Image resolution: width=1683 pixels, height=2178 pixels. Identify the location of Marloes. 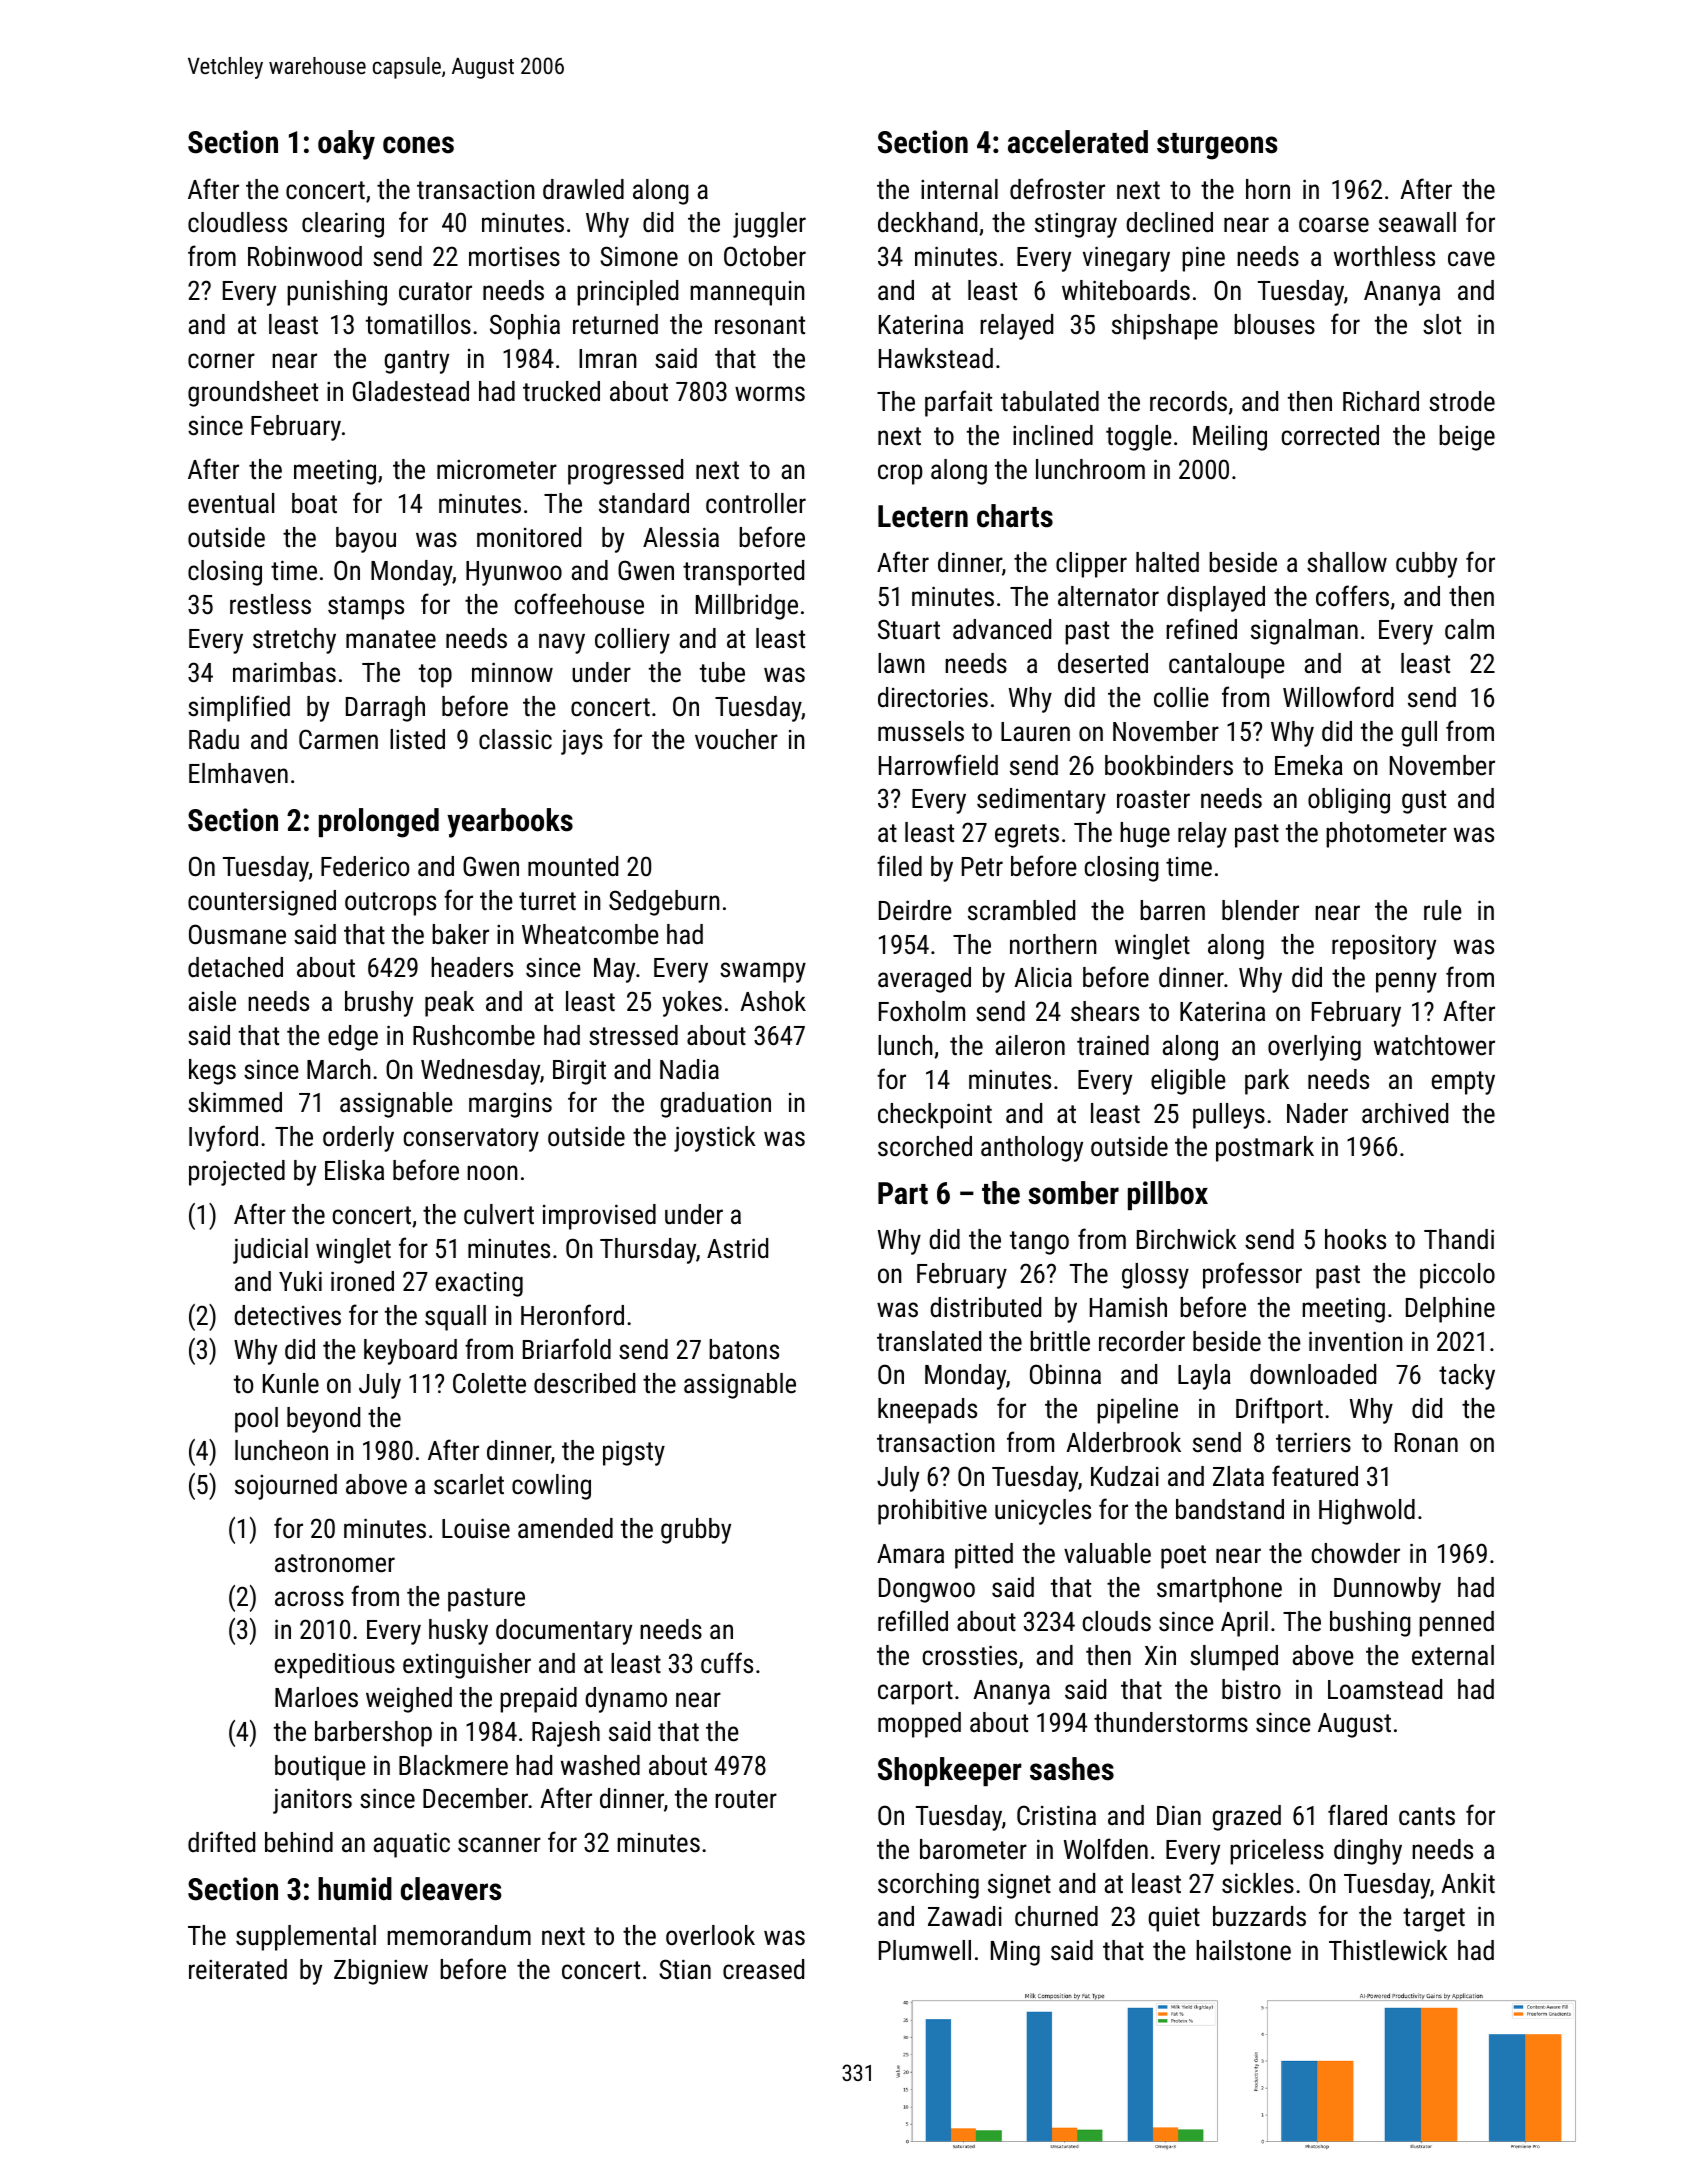
(316, 1697).
